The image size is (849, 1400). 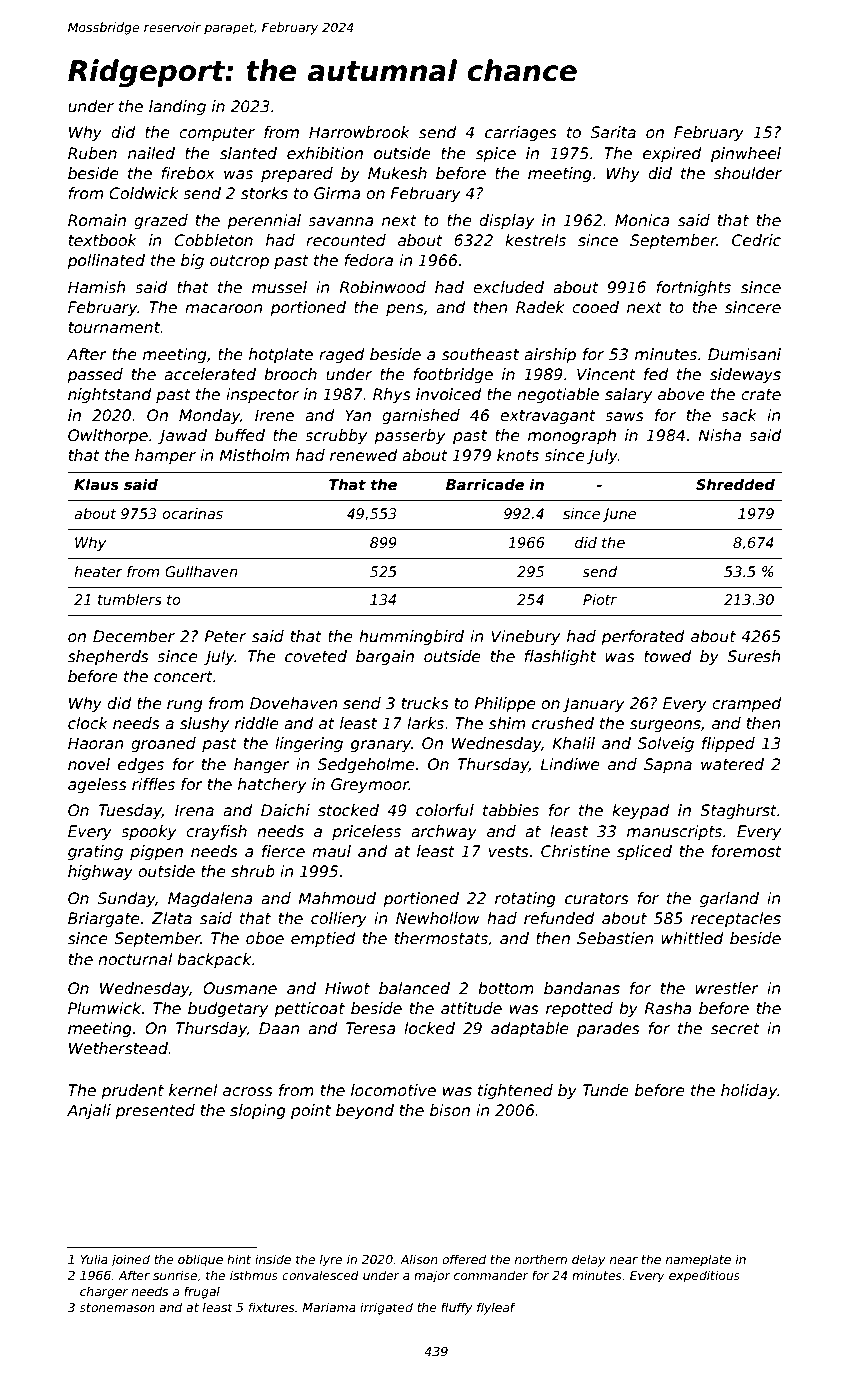 I want to click on Sarita, so click(x=613, y=132).
